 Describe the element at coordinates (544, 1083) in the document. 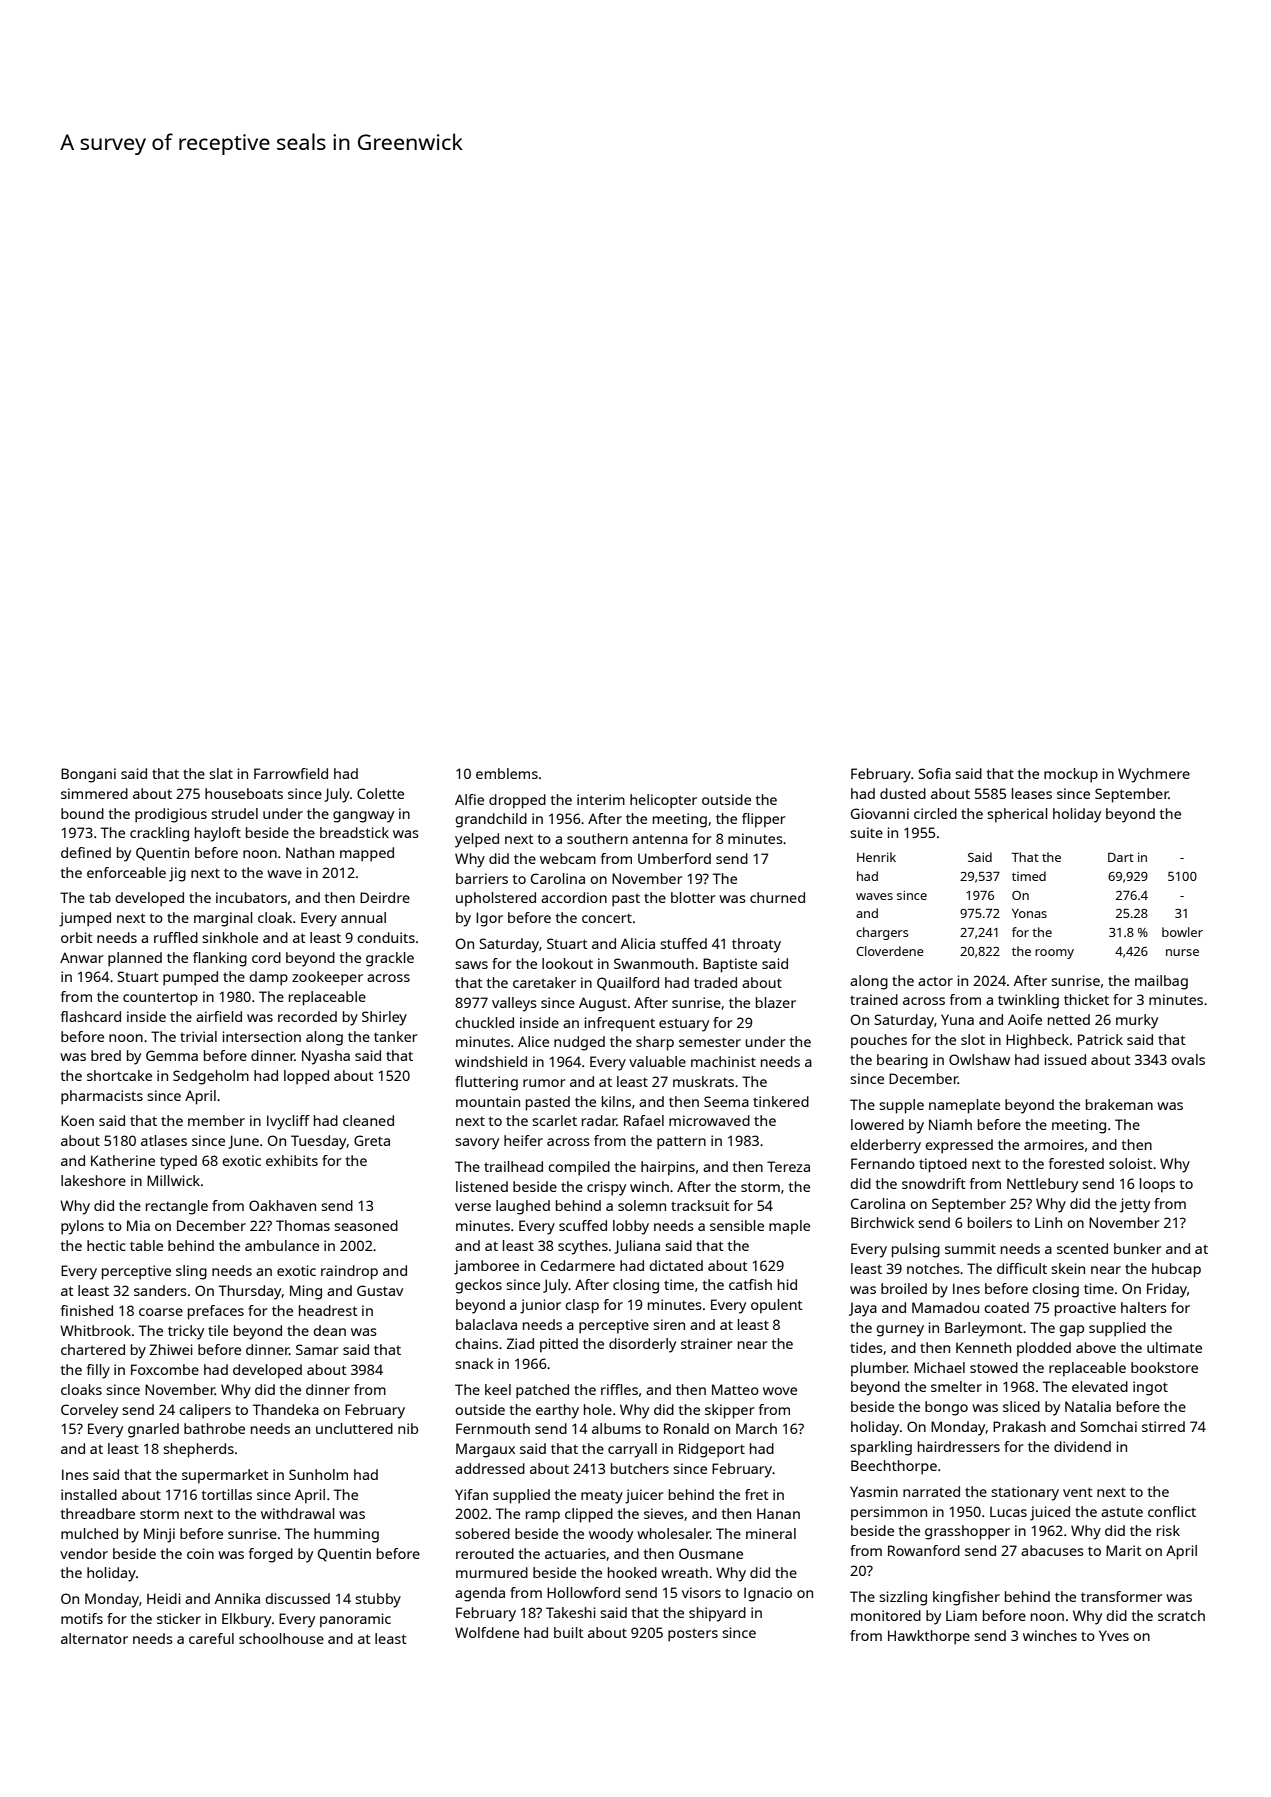

I see `rumor` at that location.
